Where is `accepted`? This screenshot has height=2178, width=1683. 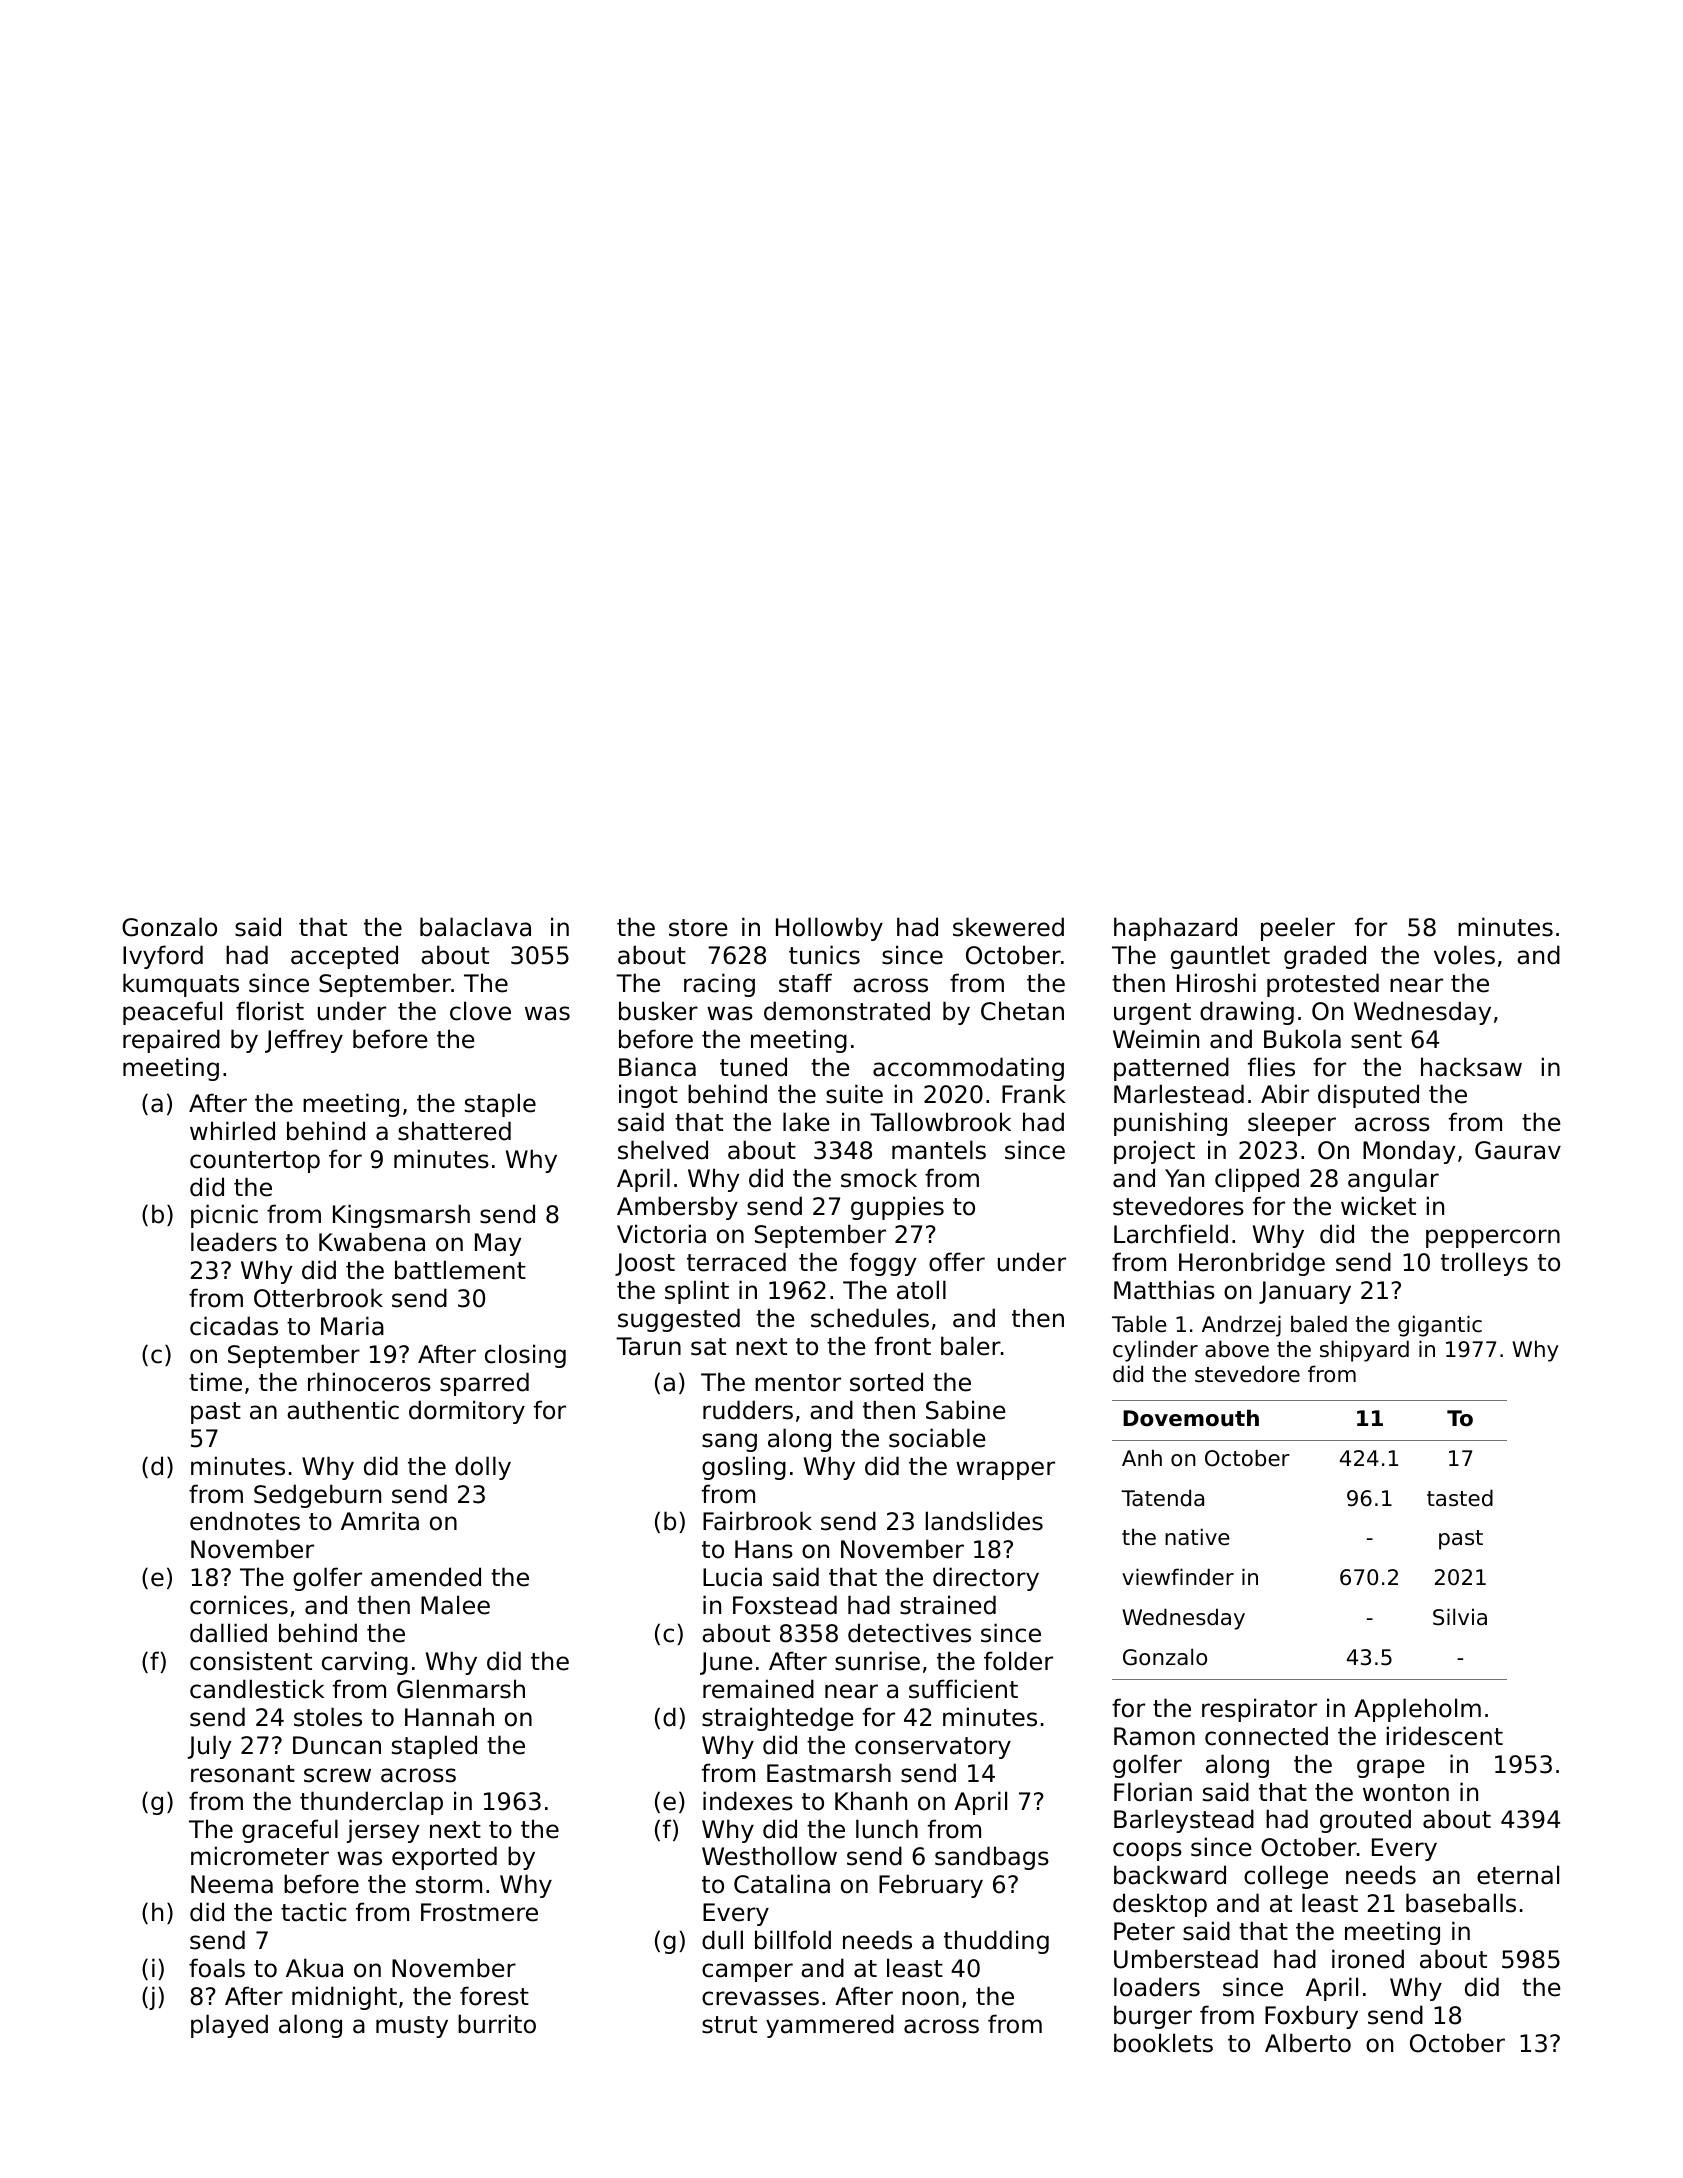
accepted is located at coordinates (344, 957).
